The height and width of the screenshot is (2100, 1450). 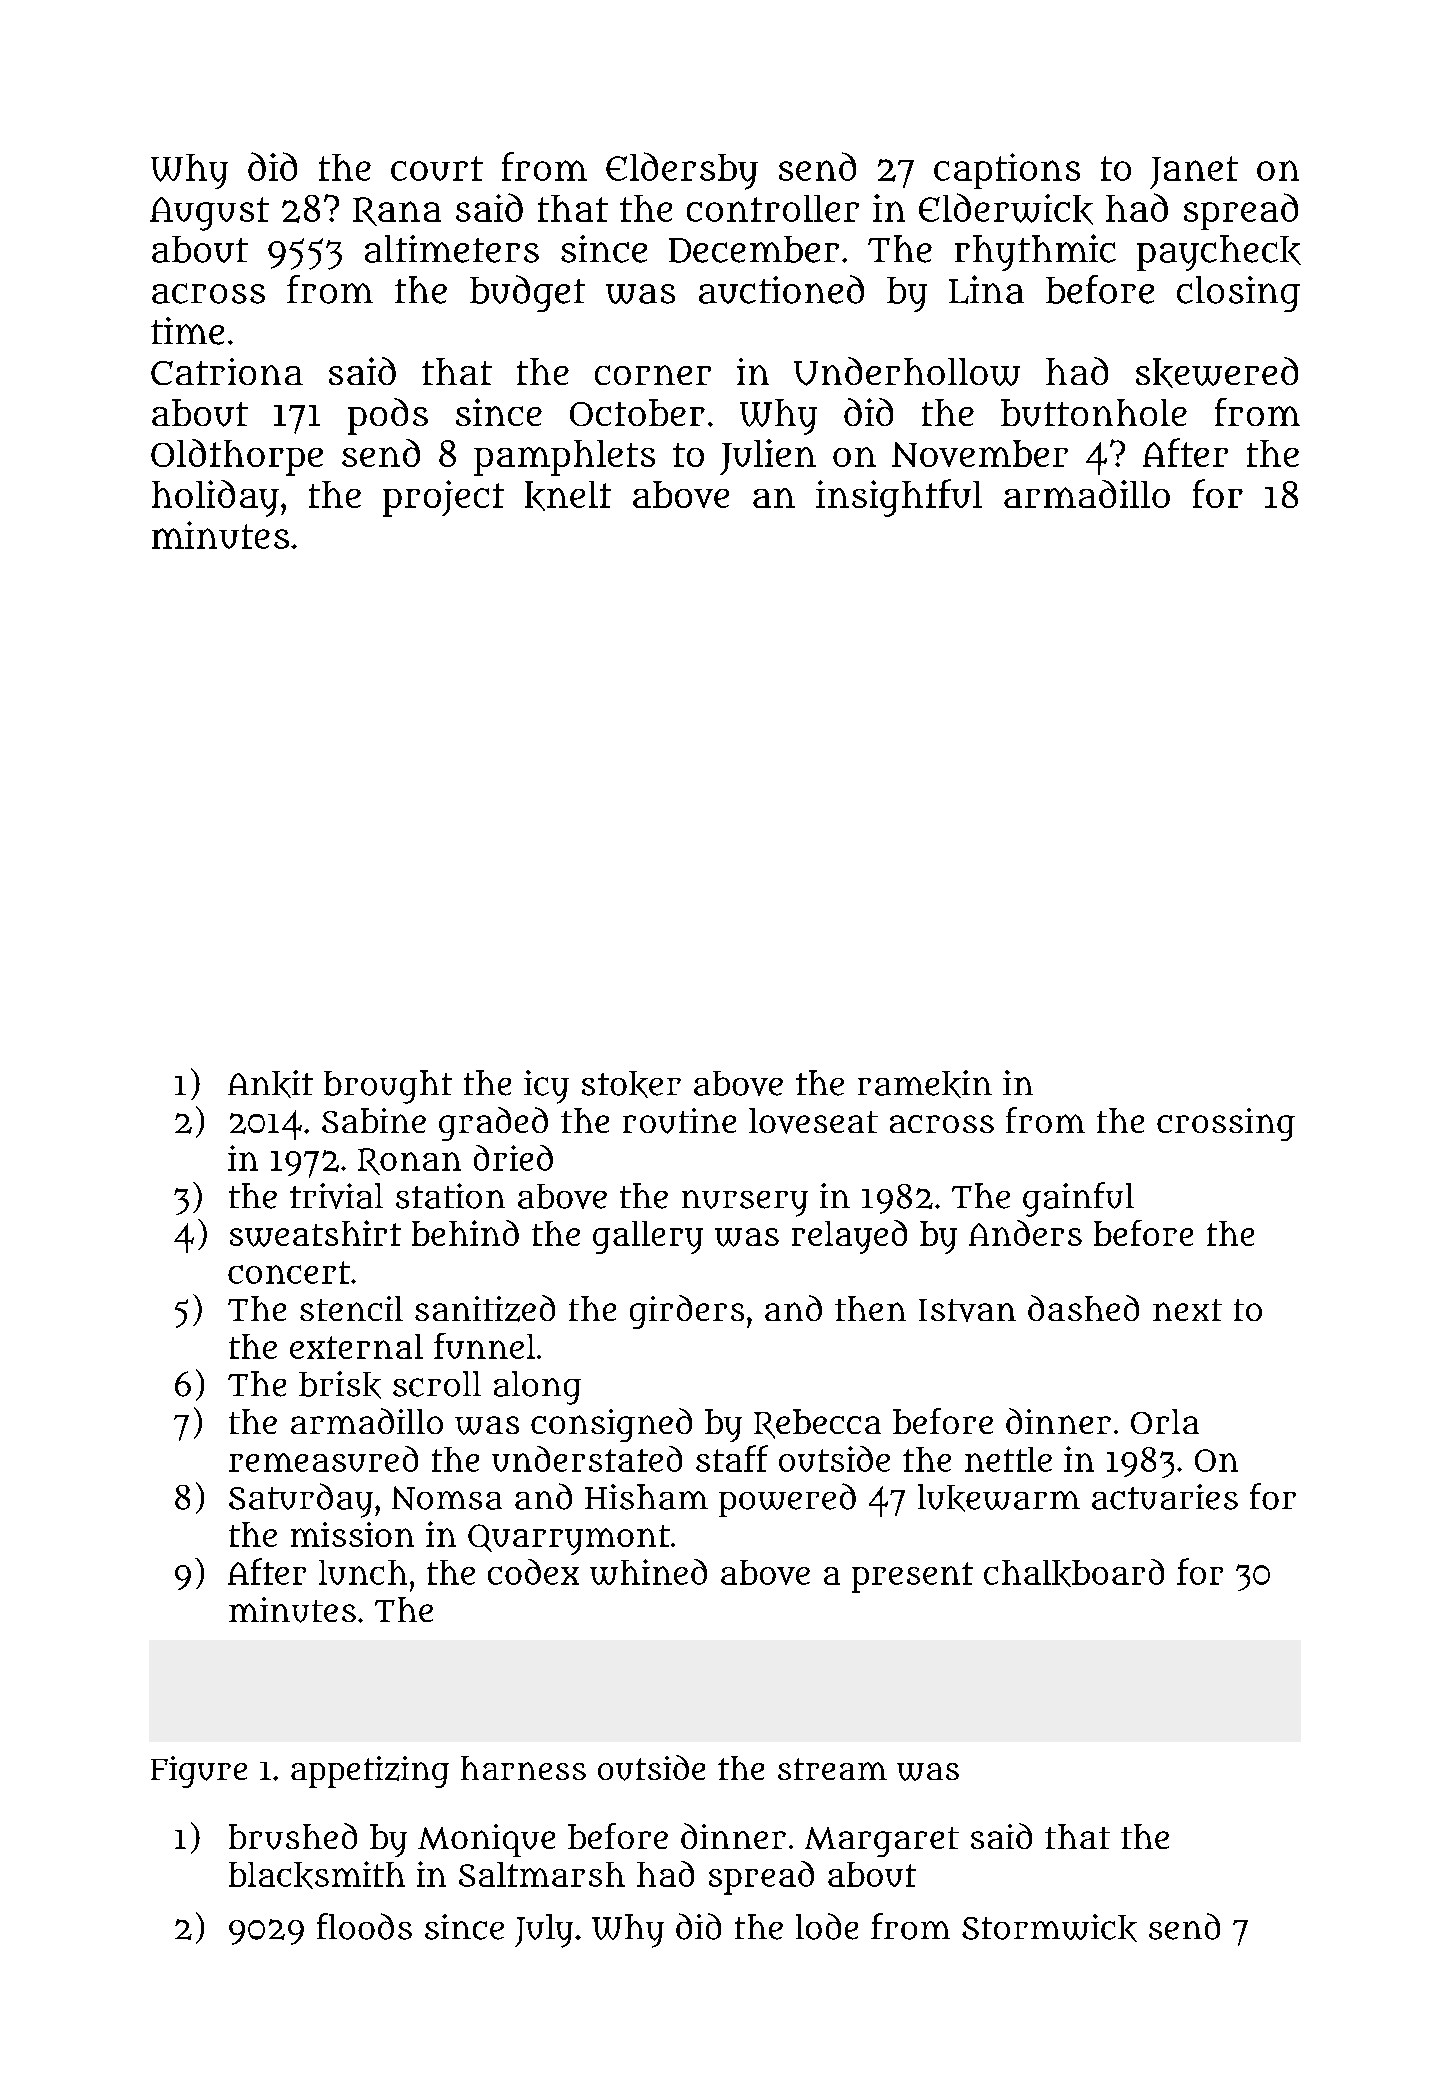 I want to click on August, so click(x=209, y=214).
